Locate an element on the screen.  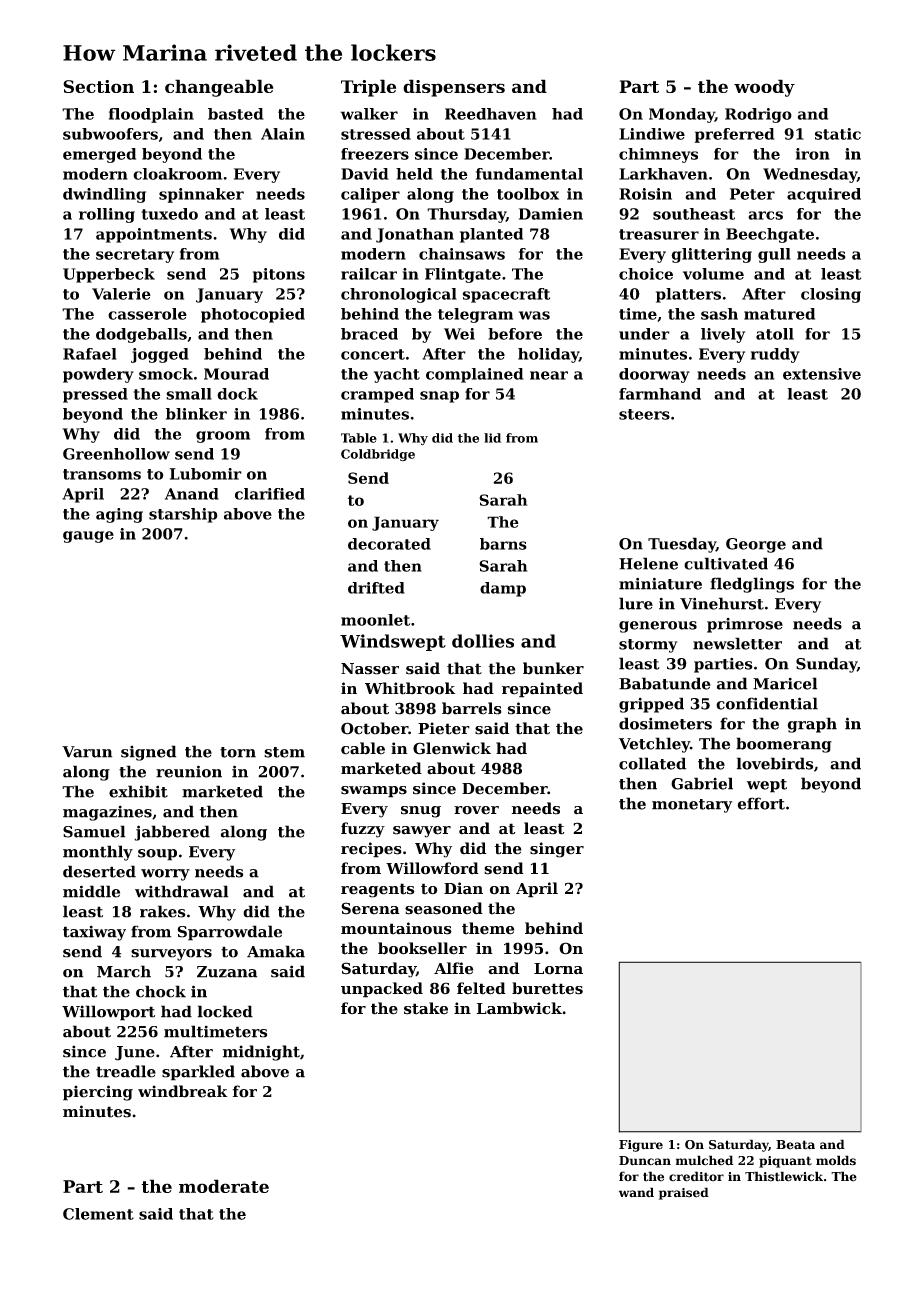
October is located at coordinates (374, 728).
